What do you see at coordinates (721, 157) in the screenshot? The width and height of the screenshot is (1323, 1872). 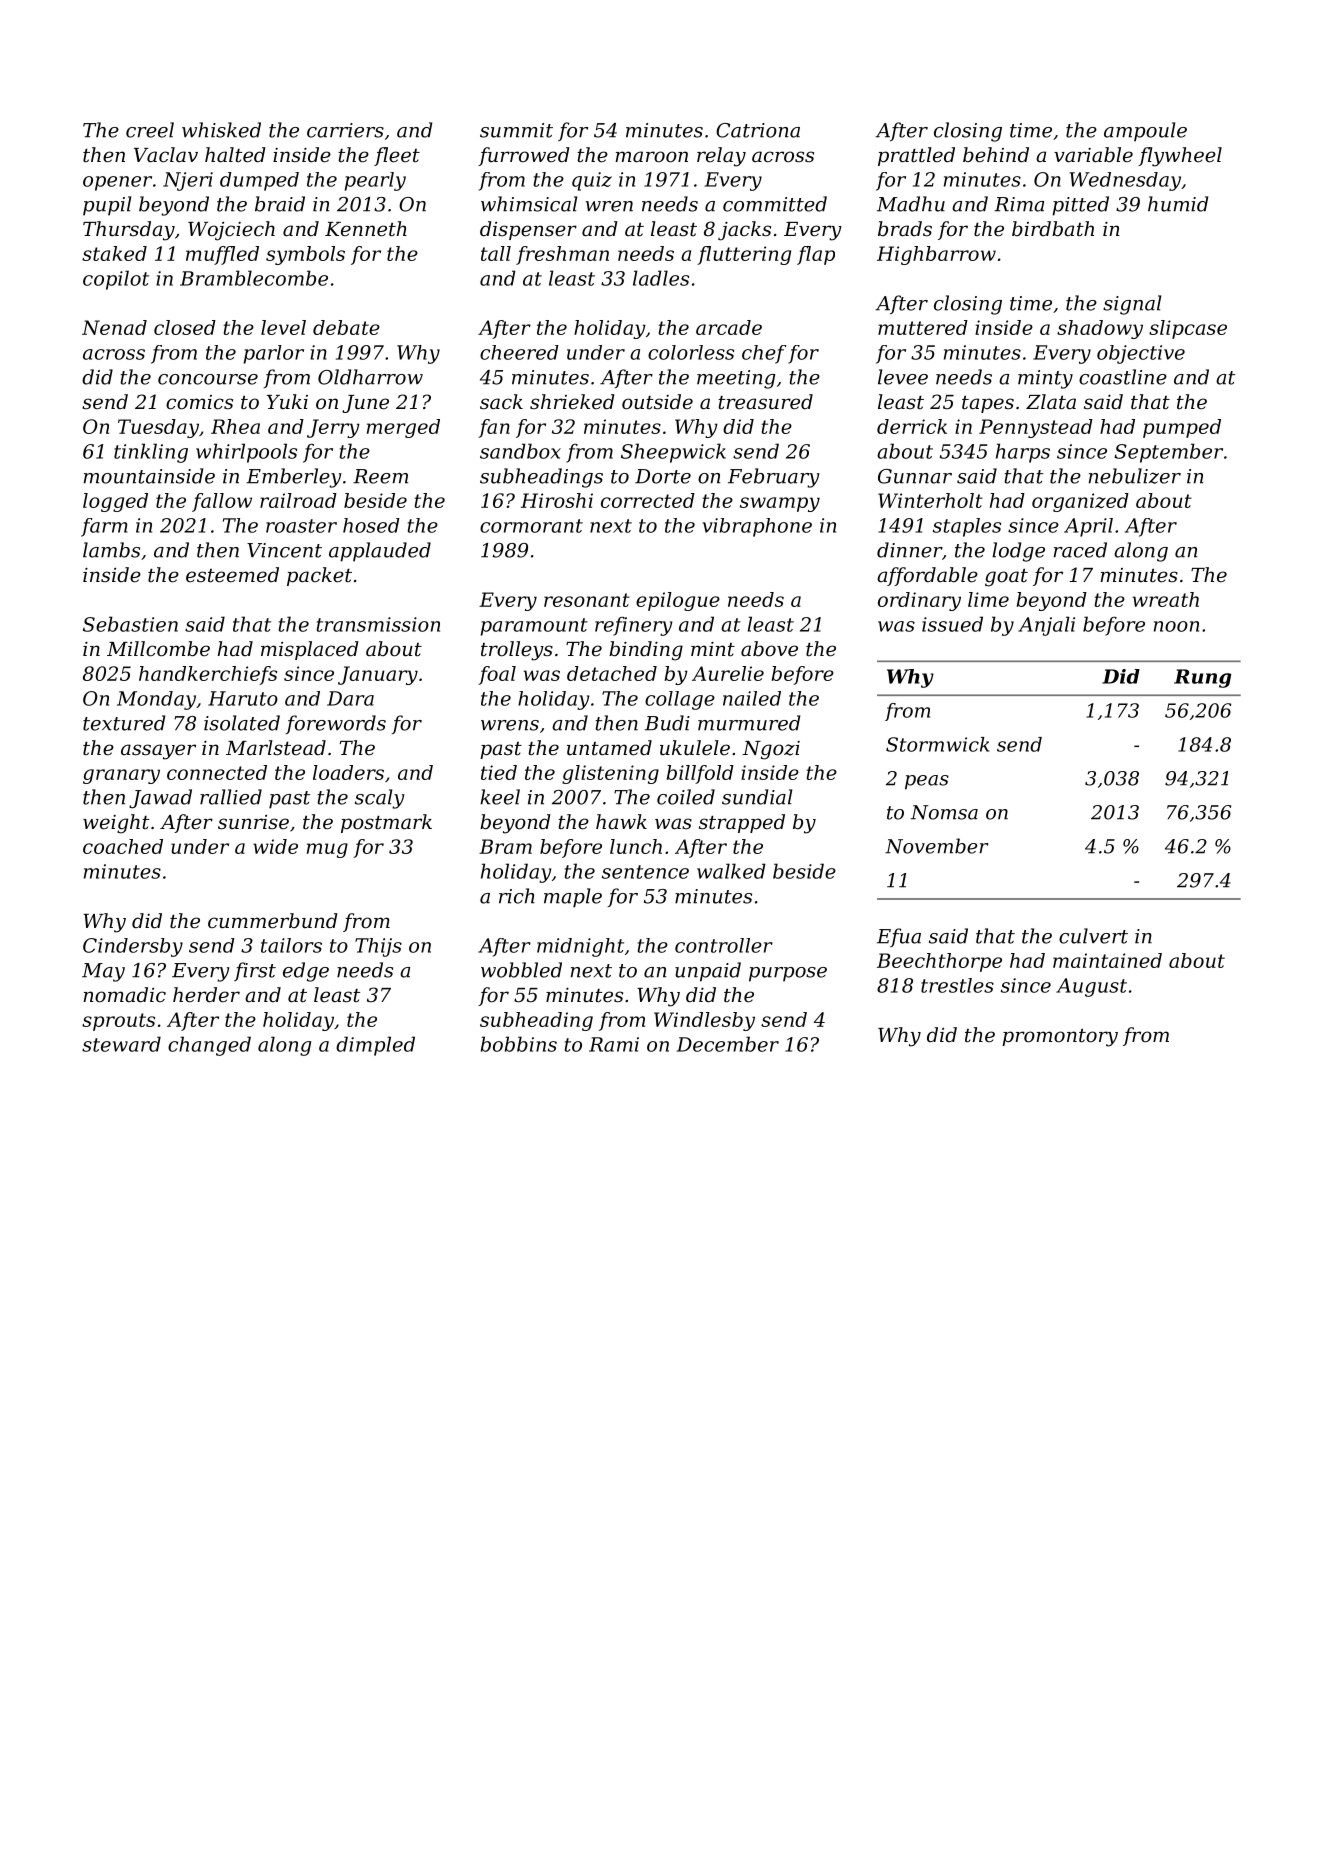 I see `relay` at bounding box center [721, 157].
